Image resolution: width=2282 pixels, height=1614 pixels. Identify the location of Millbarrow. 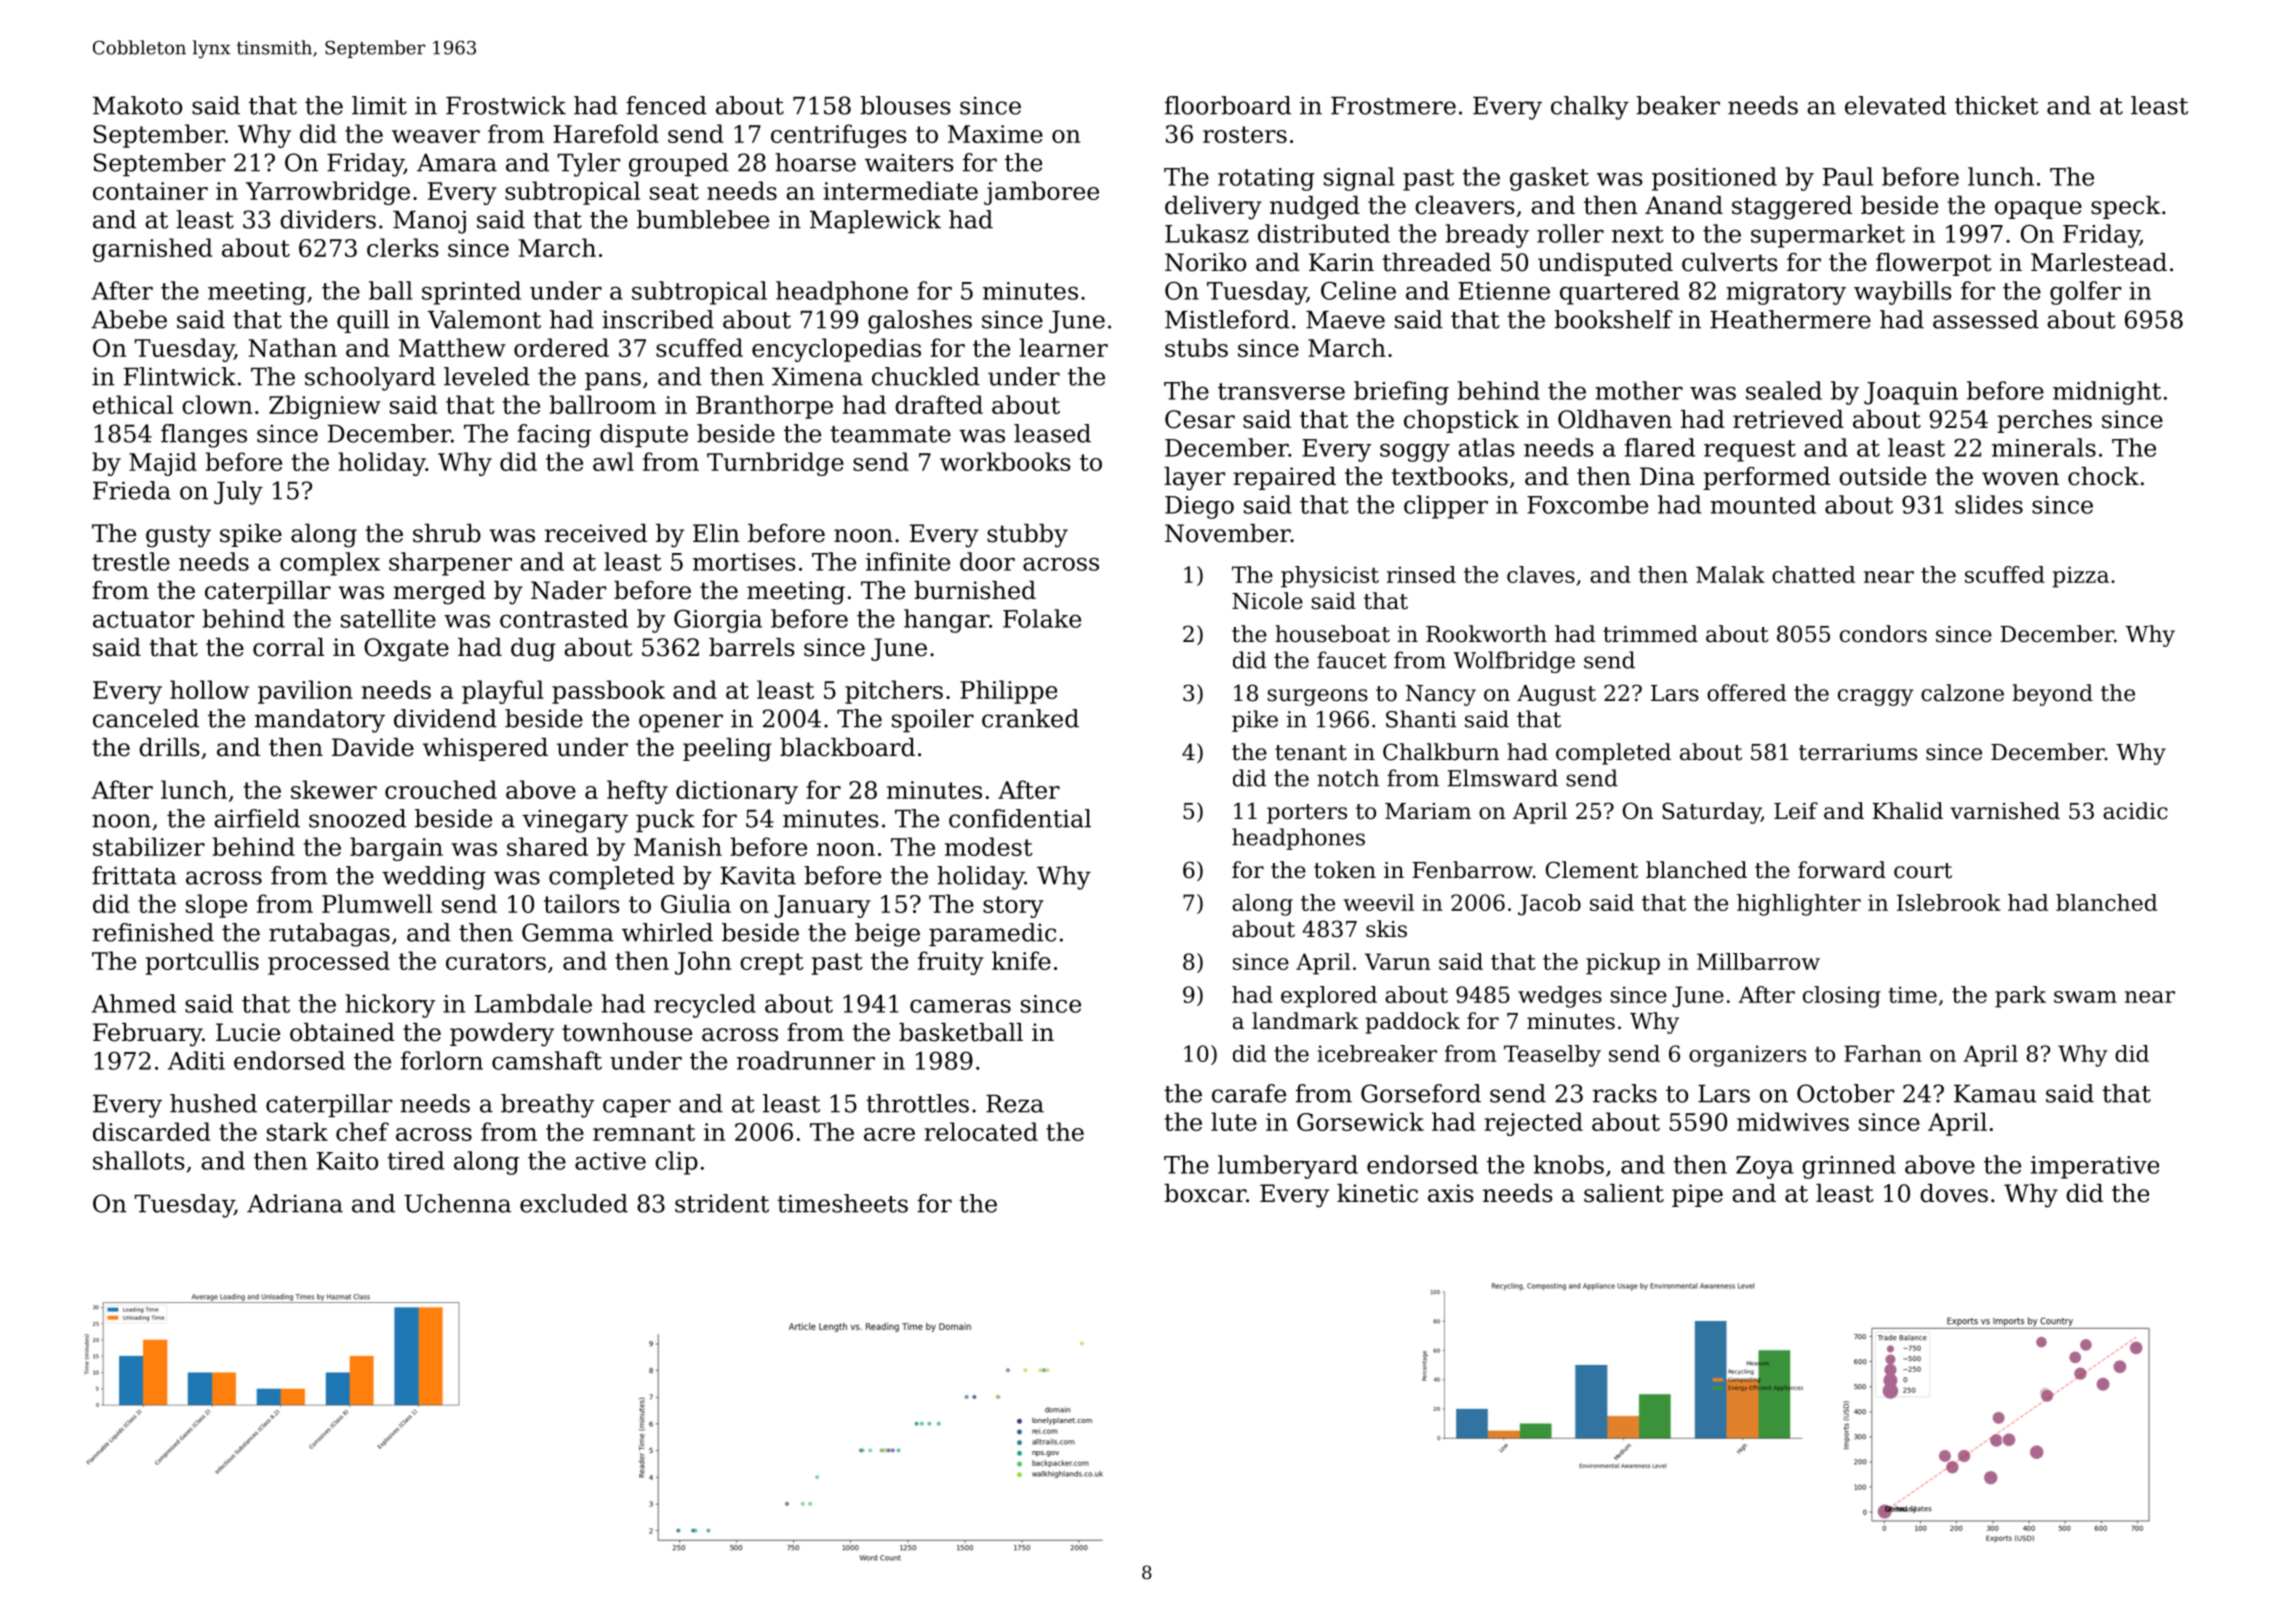
(1758, 961).
